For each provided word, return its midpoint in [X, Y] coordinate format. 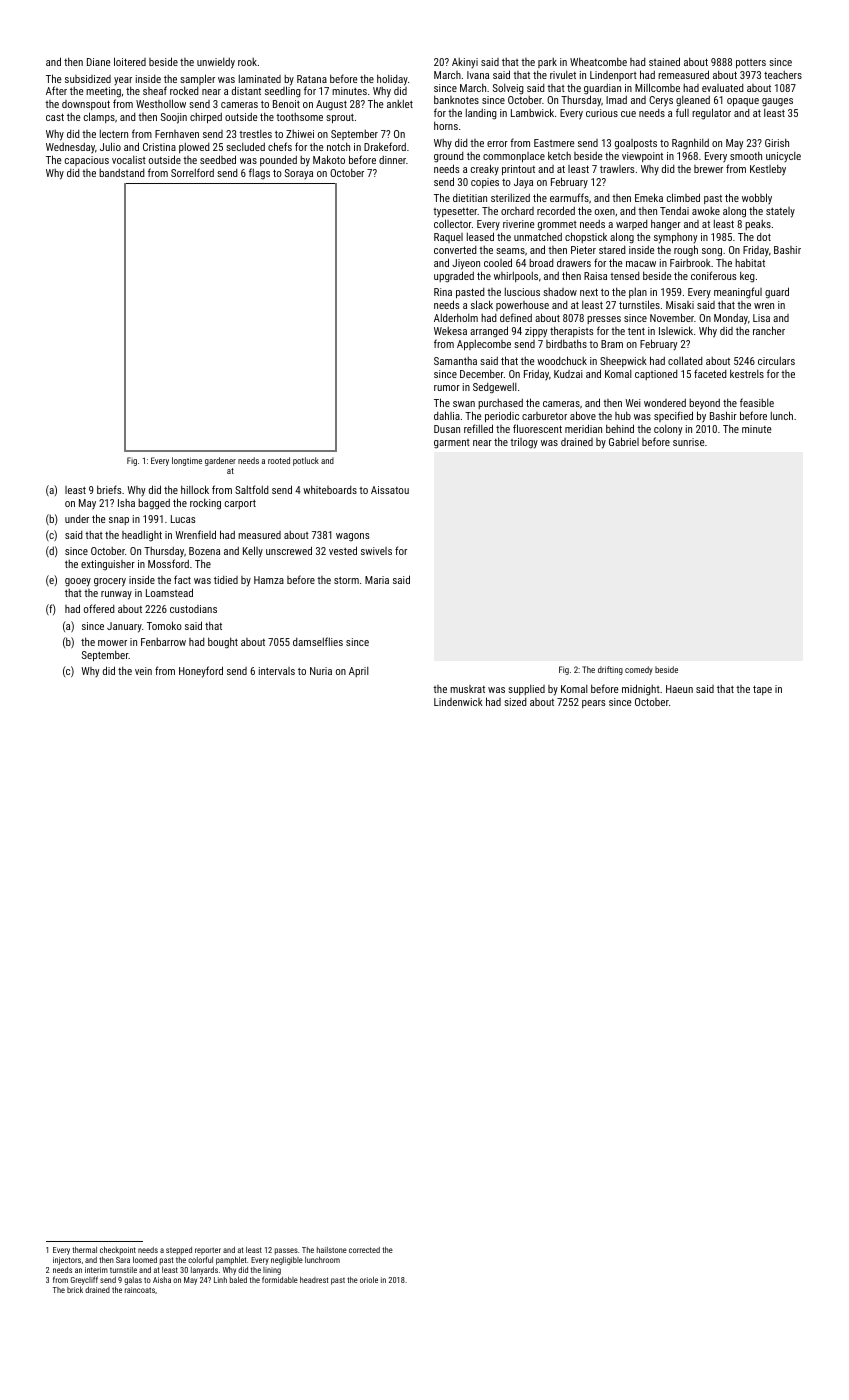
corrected [364, 1250]
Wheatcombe [598, 61]
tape [762, 690]
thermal [84, 1250]
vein [143, 671]
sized [515, 702]
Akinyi [465, 63]
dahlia [447, 415]
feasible [757, 402]
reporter [208, 1251]
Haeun [679, 689]
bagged [154, 504]
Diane [99, 62]
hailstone [332, 1250]
